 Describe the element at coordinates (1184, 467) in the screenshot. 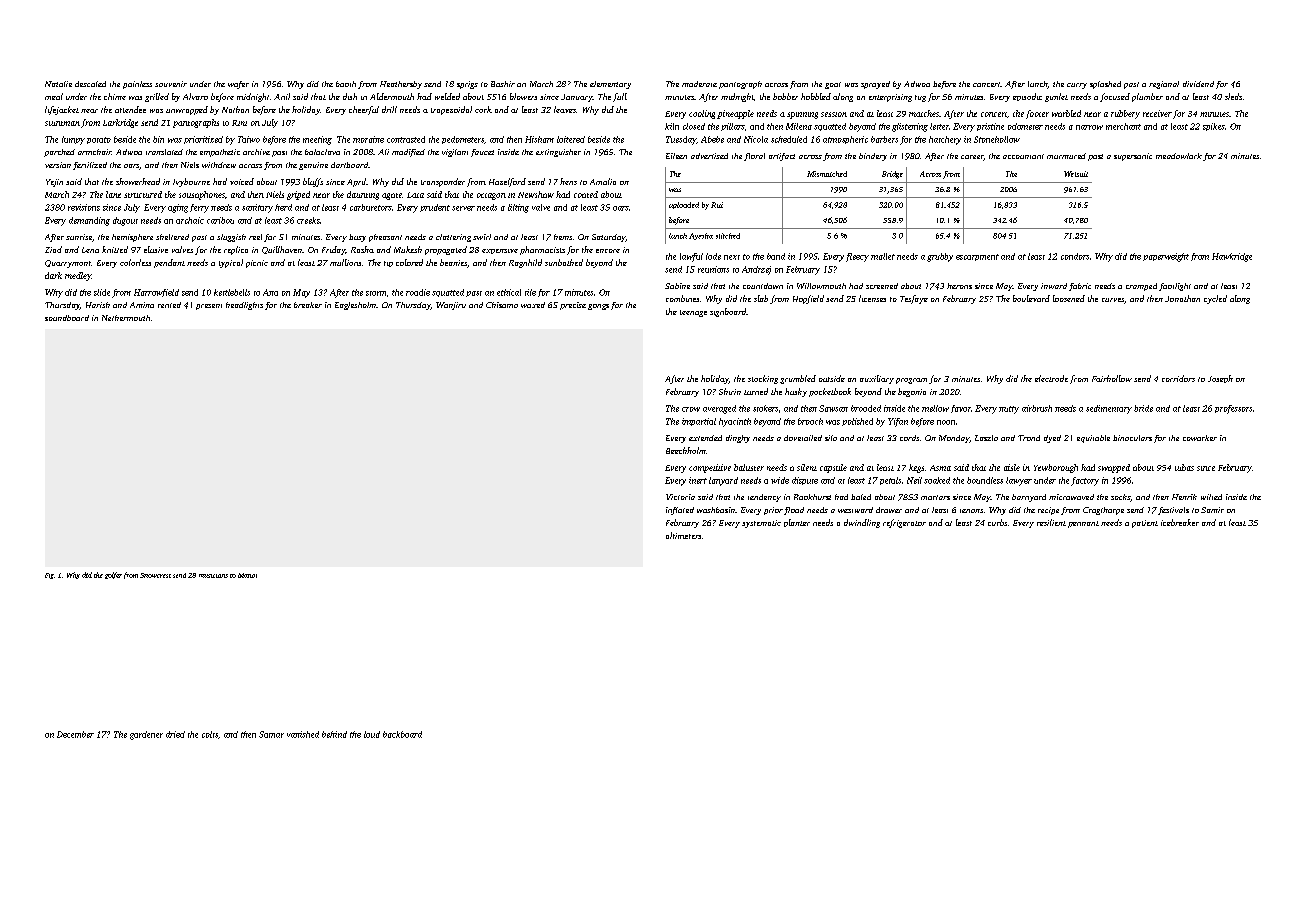

I see `tubas` at that location.
